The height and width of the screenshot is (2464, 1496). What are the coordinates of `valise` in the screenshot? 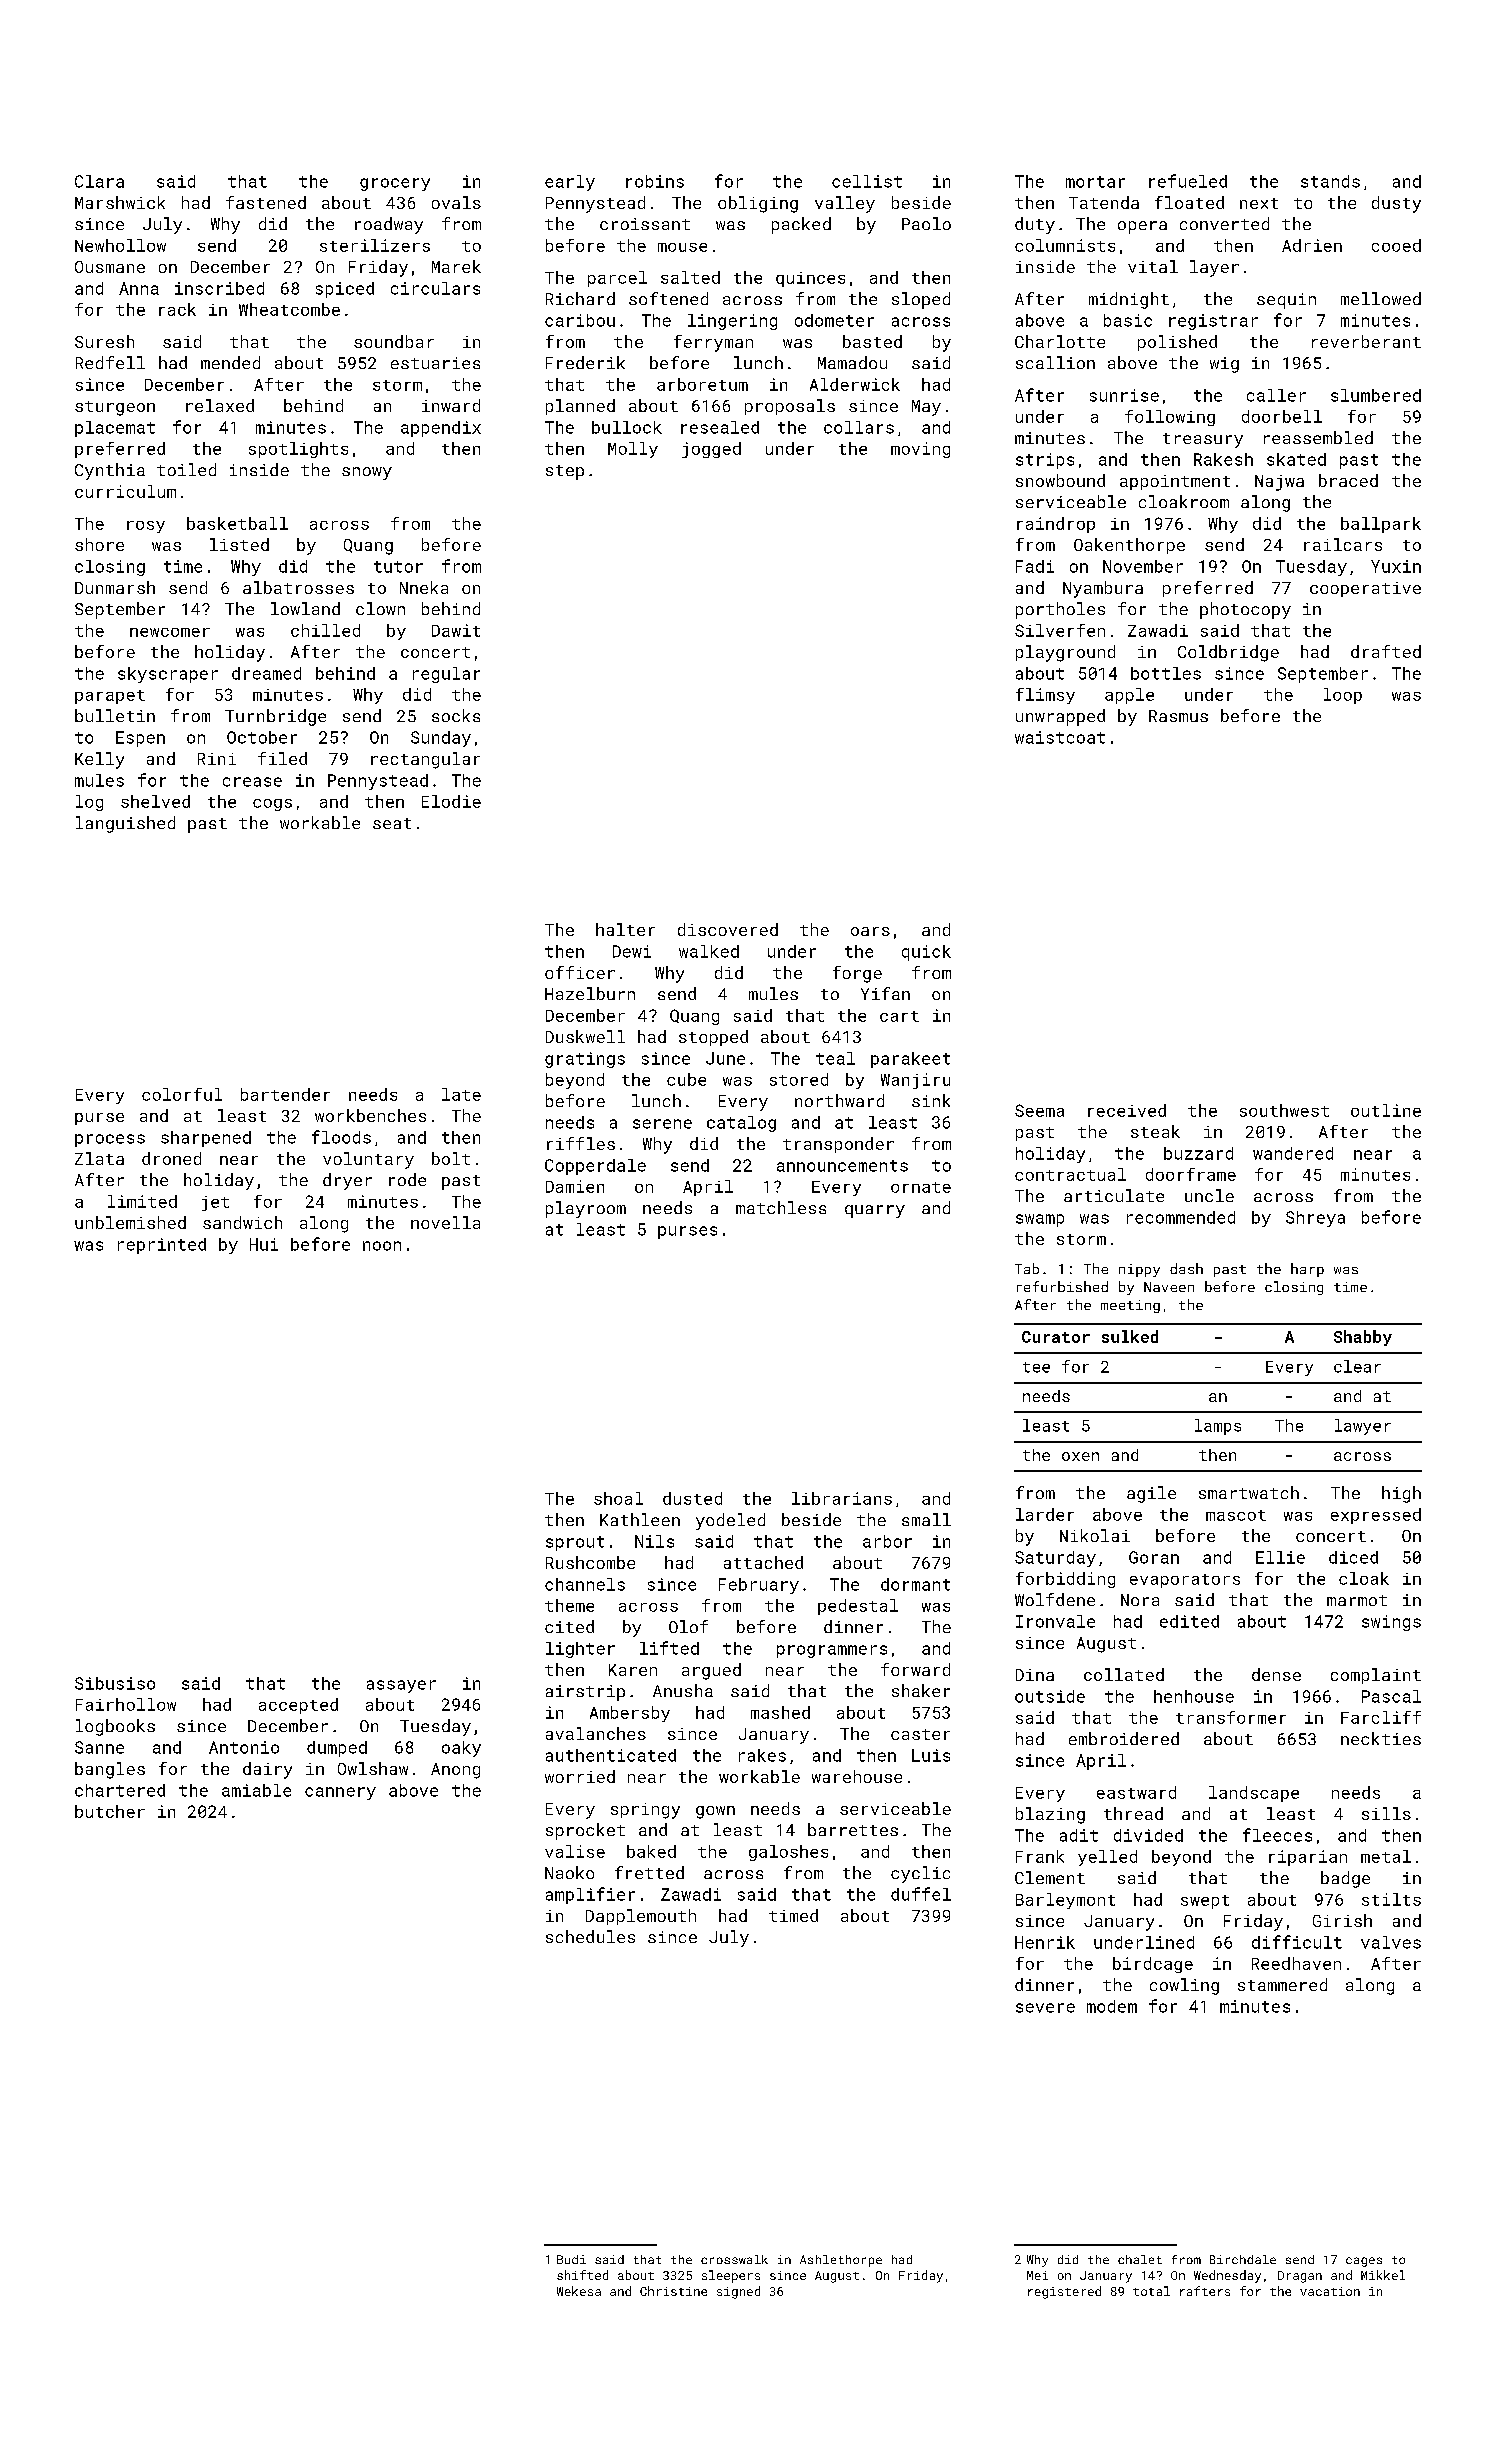 It's located at (575, 1851).
